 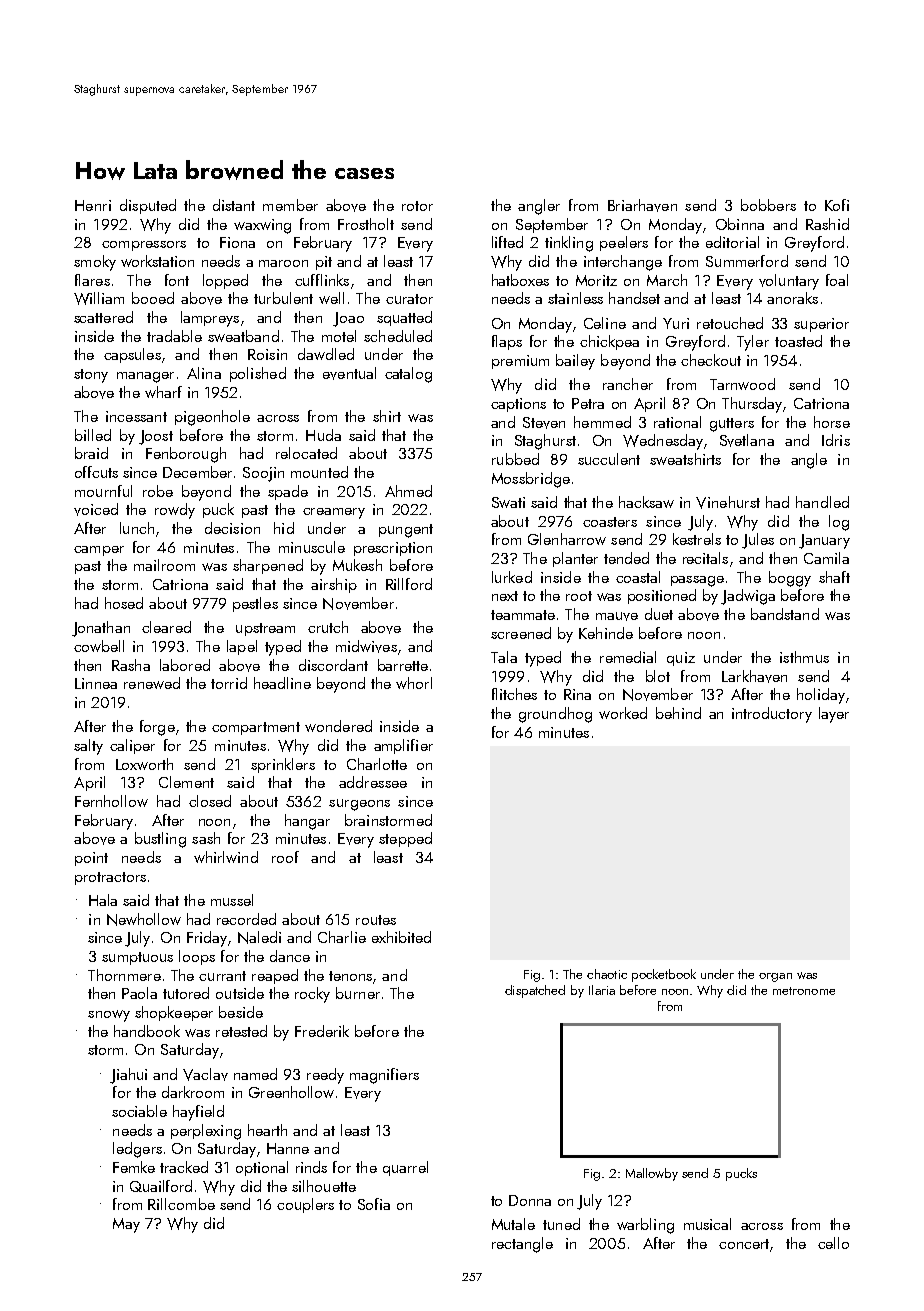 I want to click on screened, so click(x=521, y=633).
